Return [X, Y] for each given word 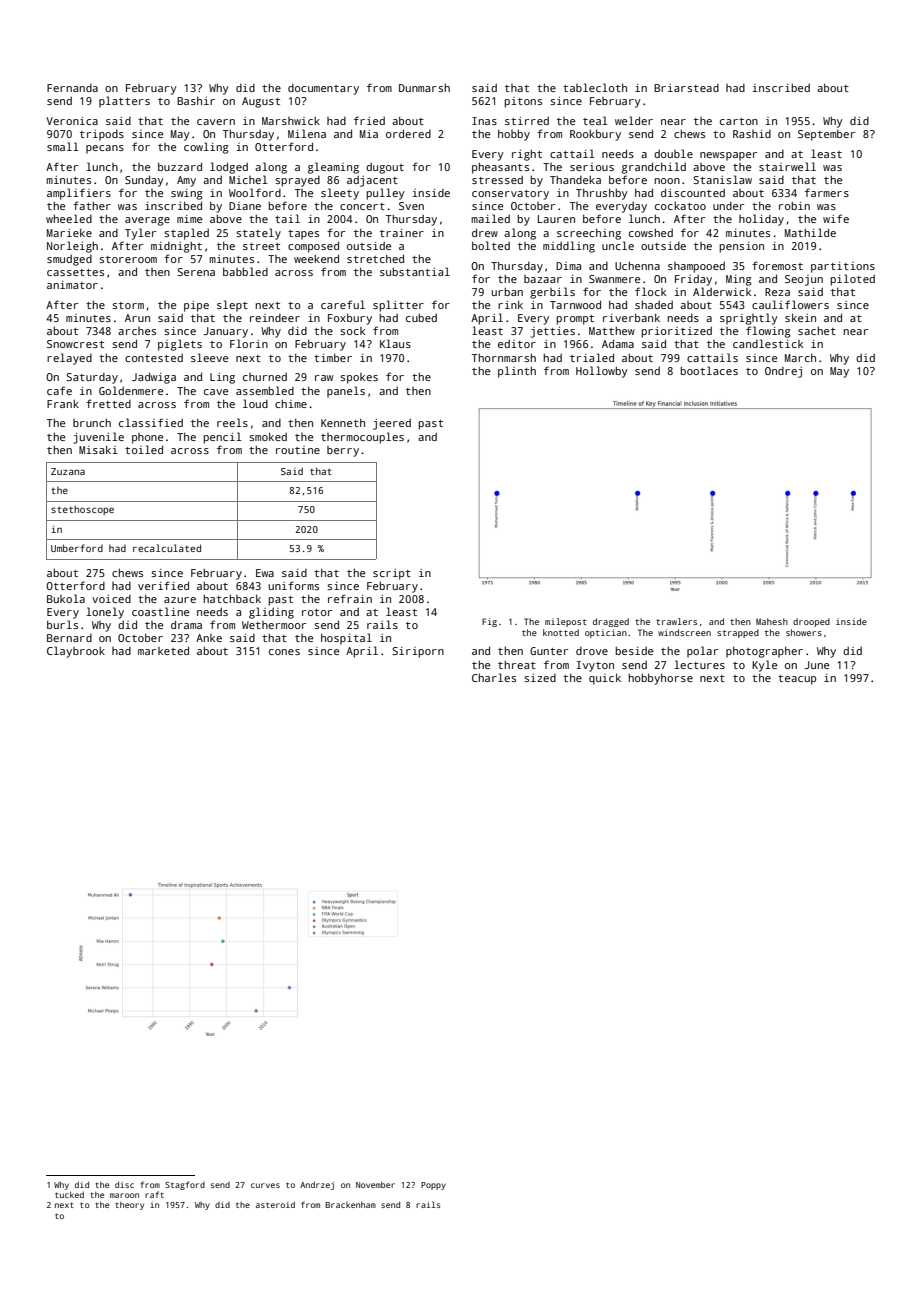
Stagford [185, 1185]
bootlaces [709, 370]
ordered [408, 133]
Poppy [433, 1186]
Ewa [265, 573]
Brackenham [351, 1204]
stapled [186, 234]
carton [739, 121]
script [392, 574]
